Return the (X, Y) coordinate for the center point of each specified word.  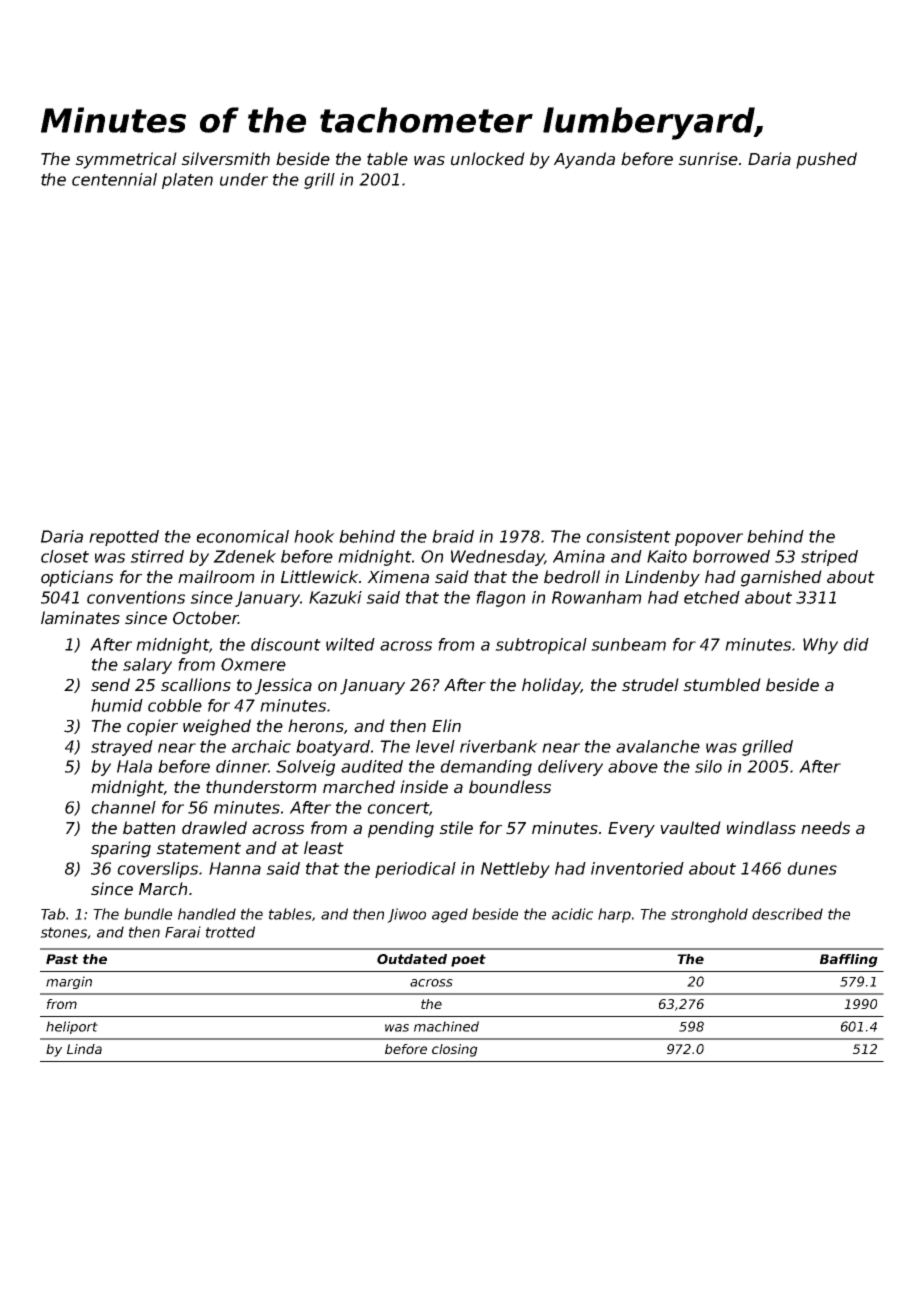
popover (709, 539)
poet (468, 960)
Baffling (849, 960)
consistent (628, 536)
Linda (84, 1049)
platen (187, 181)
